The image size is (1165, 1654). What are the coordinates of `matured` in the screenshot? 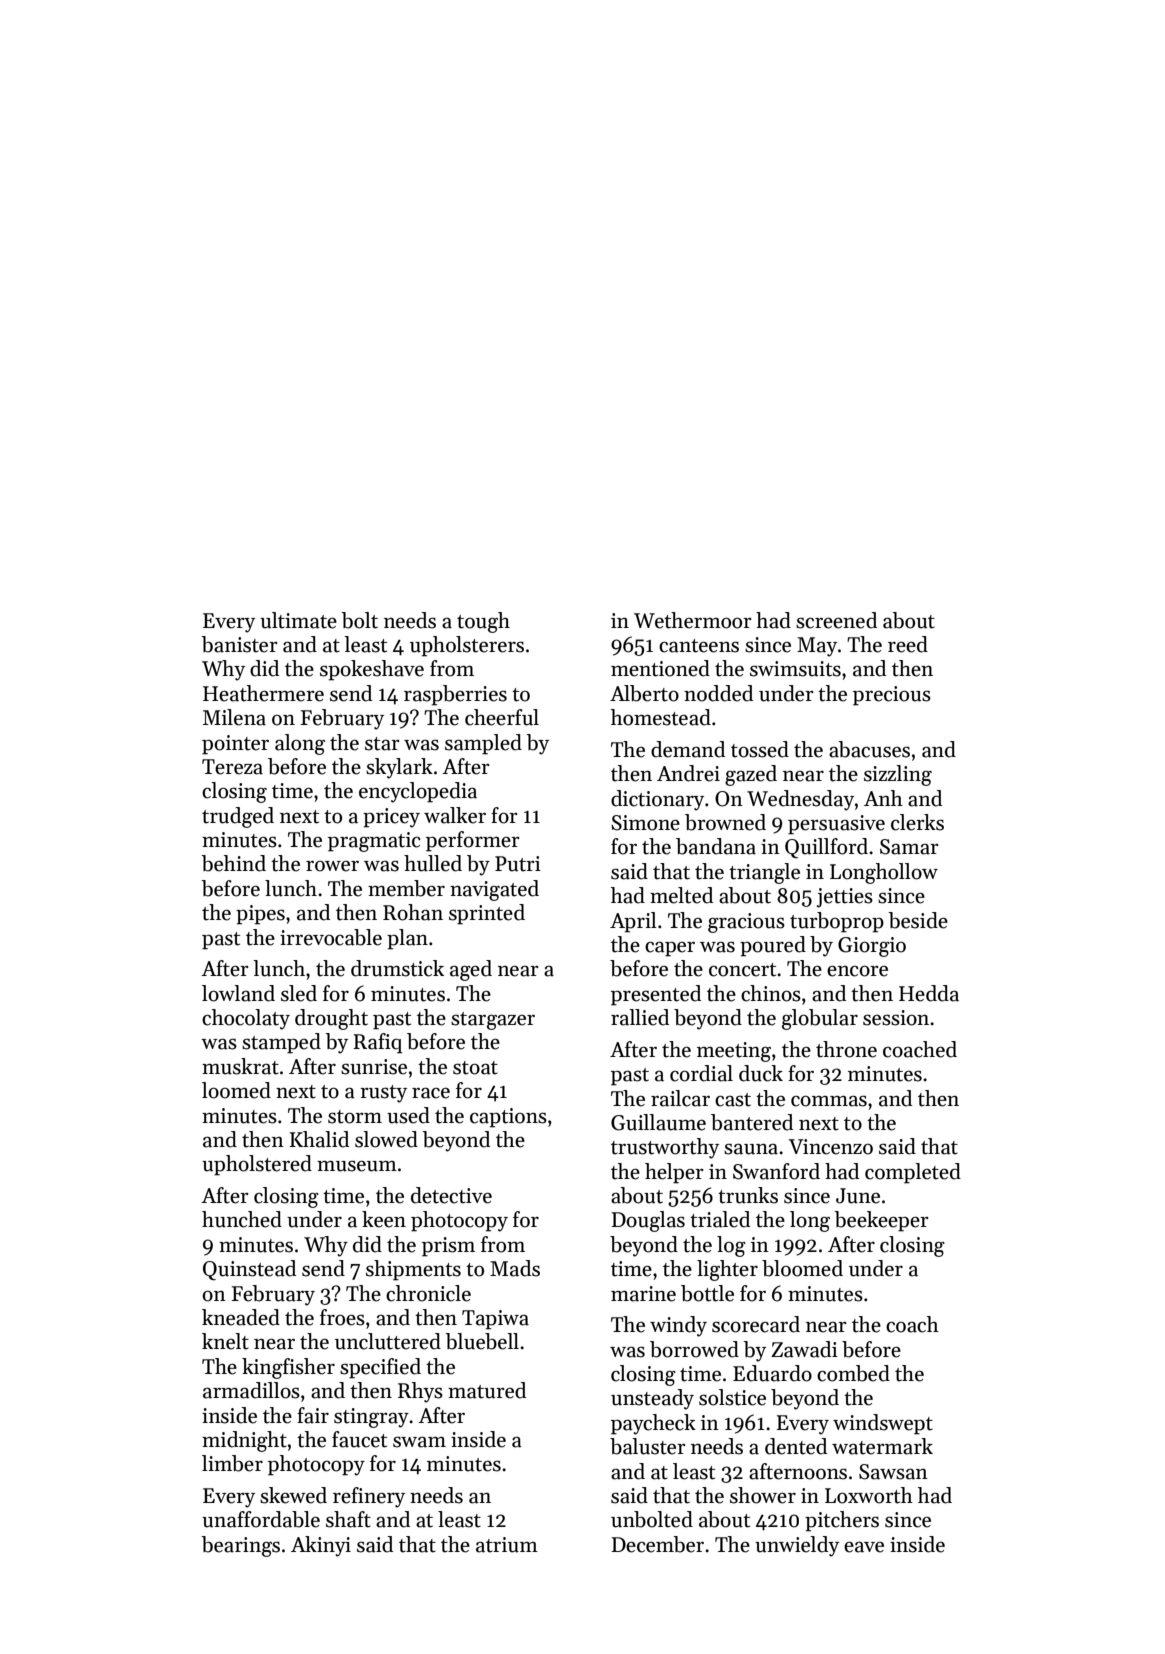 It's located at (487, 1390).
